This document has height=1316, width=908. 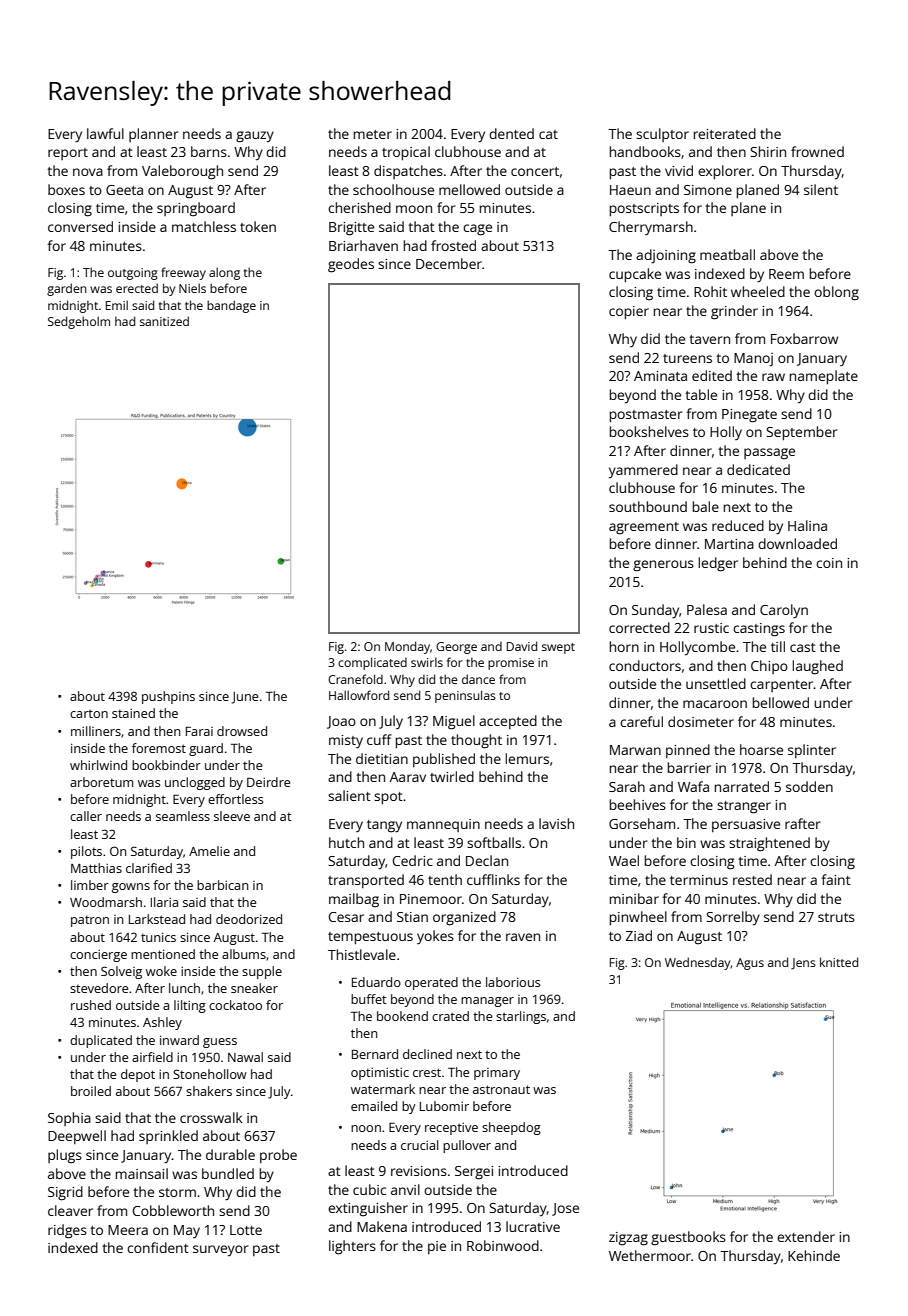 What do you see at coordinates (511, 133) in the document?
I see `dented` at bounding box center [511, 133].
